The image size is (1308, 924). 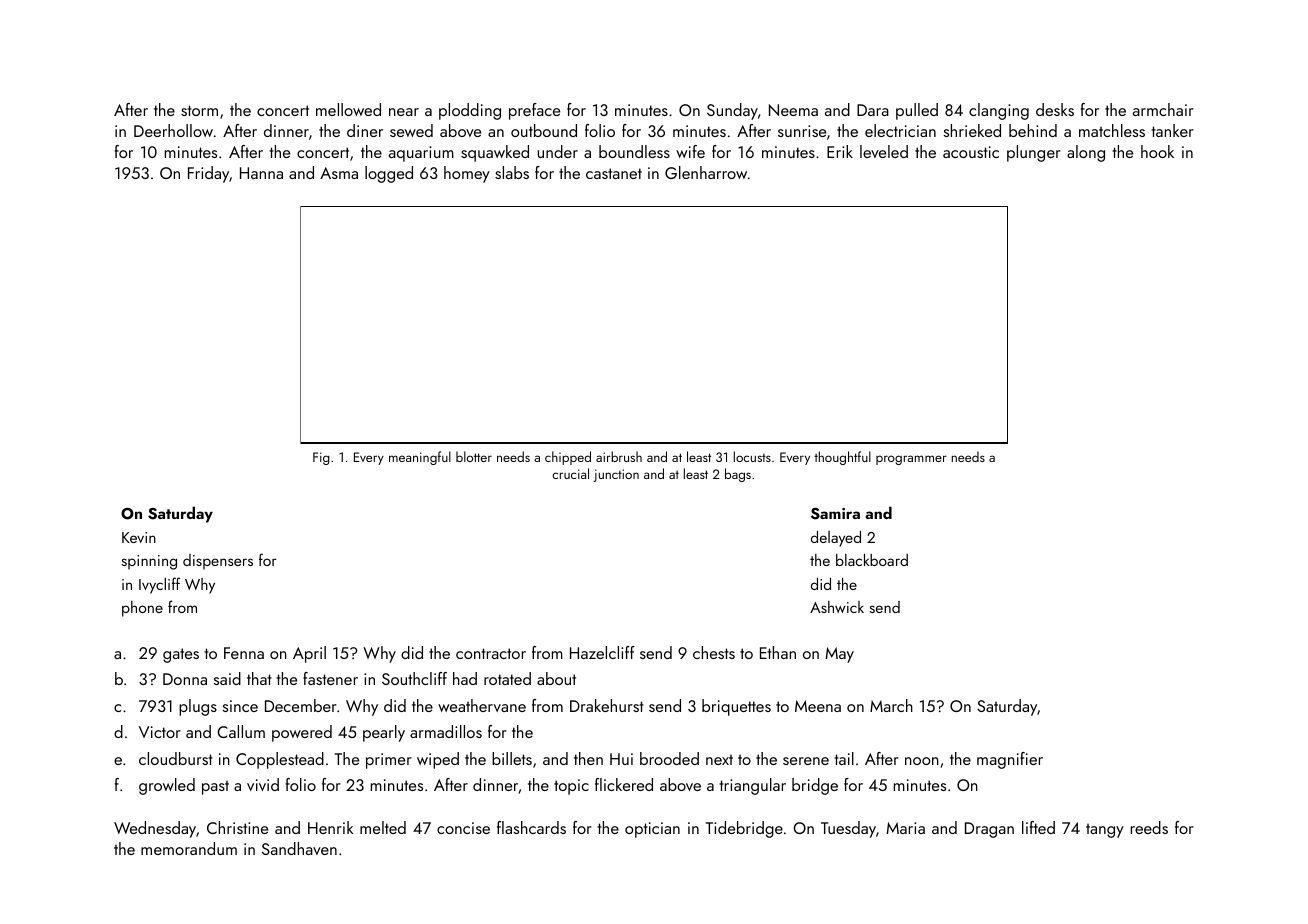 I want to click on March, so click(x=891, y=705).
